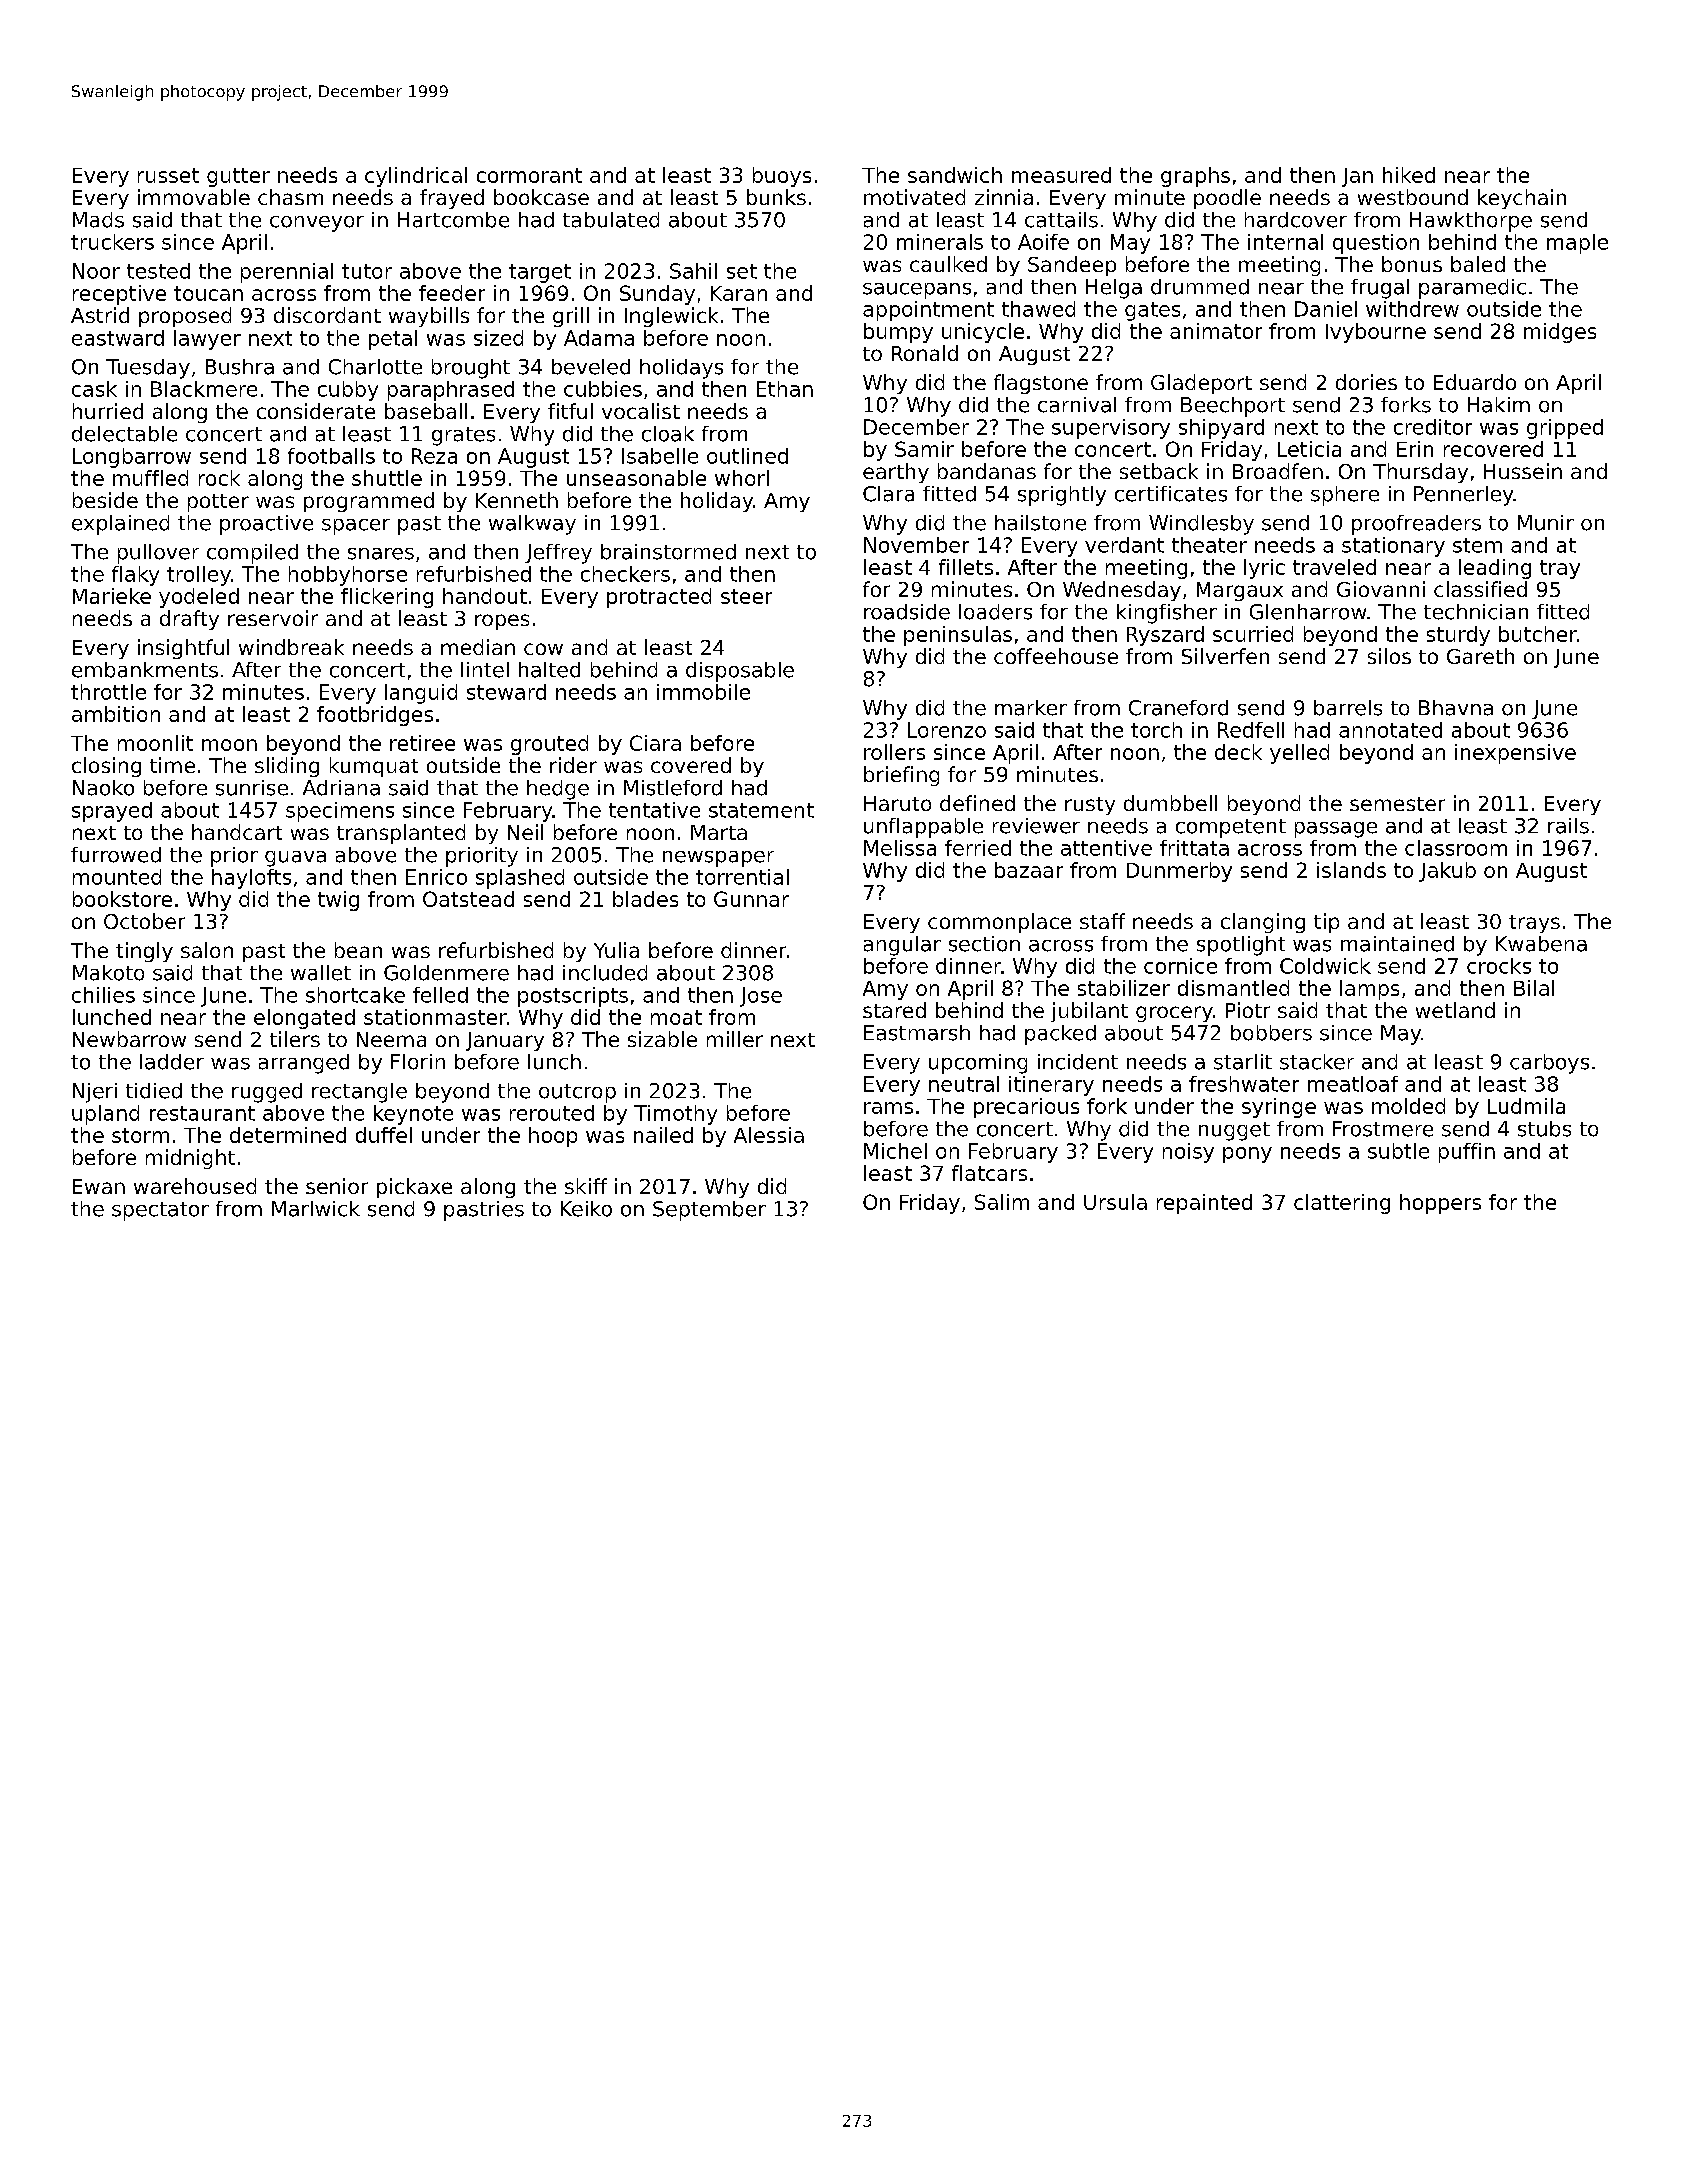 This screenshot has height=2178, width=1683. I want to click on gutter, so click(238, 177).
